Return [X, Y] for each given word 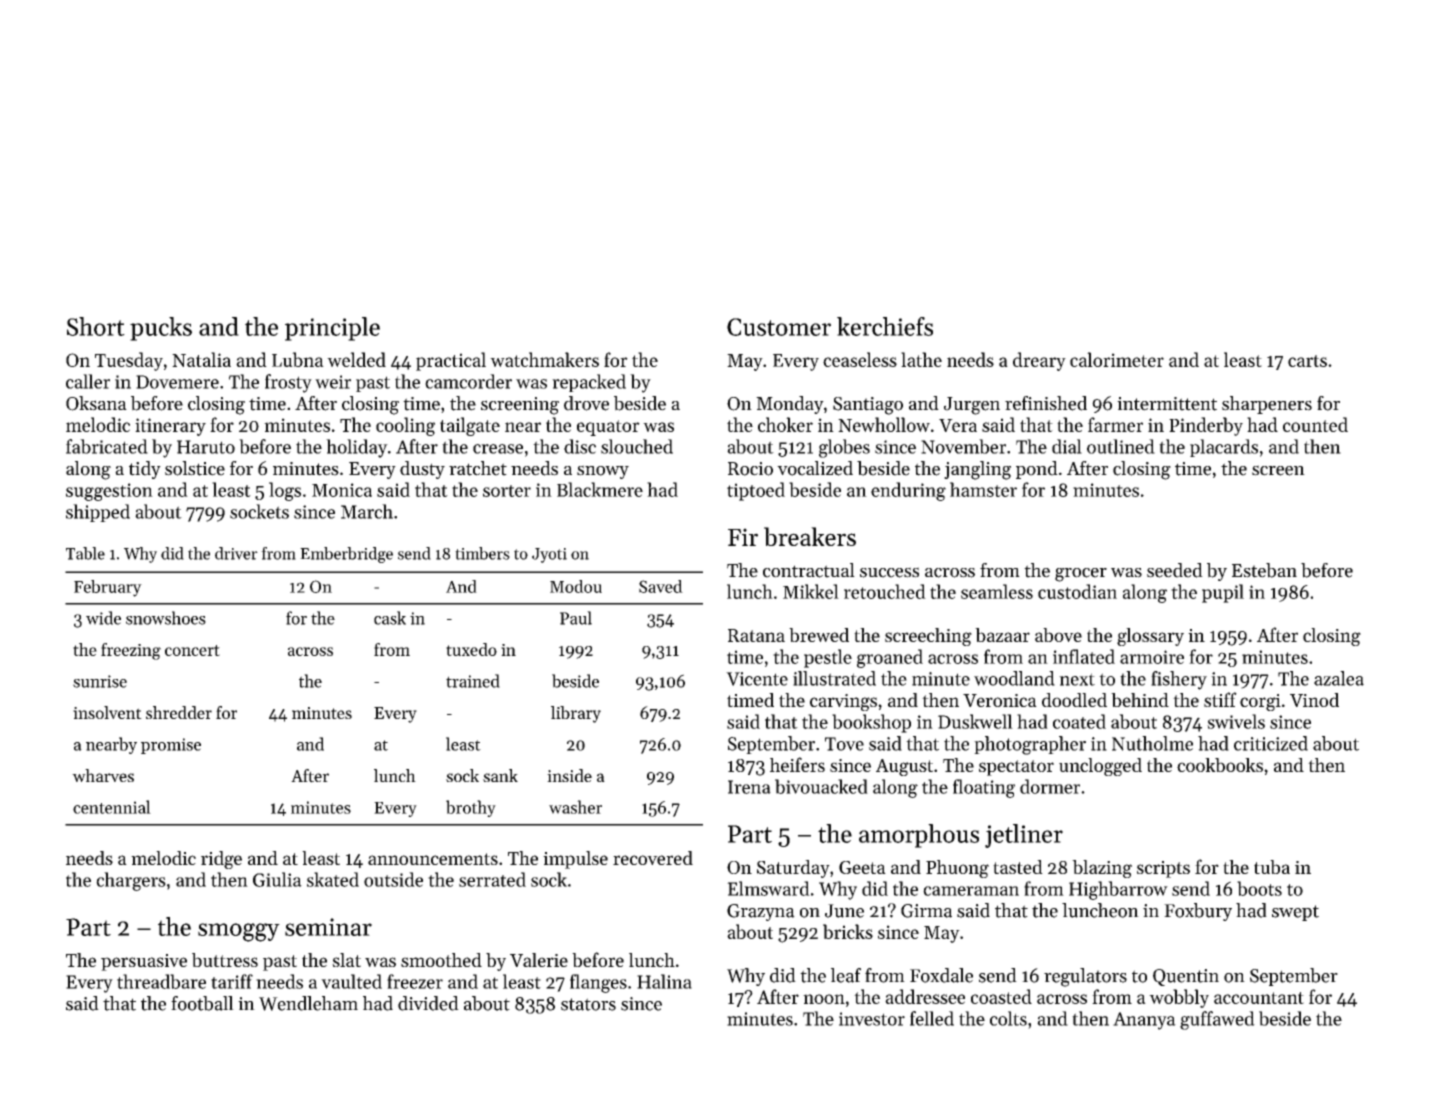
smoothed [441, 960]
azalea [1339, 678]
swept [1295, 913]
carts [1307, 361]
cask [390, 618]
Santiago [868, 406]
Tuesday [129, 361]
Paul [576, 618]
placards [1224, 448]
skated [333, 879]
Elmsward [768, 888]
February [108, 588]
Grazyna [761, 912]
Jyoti [549, 555]
